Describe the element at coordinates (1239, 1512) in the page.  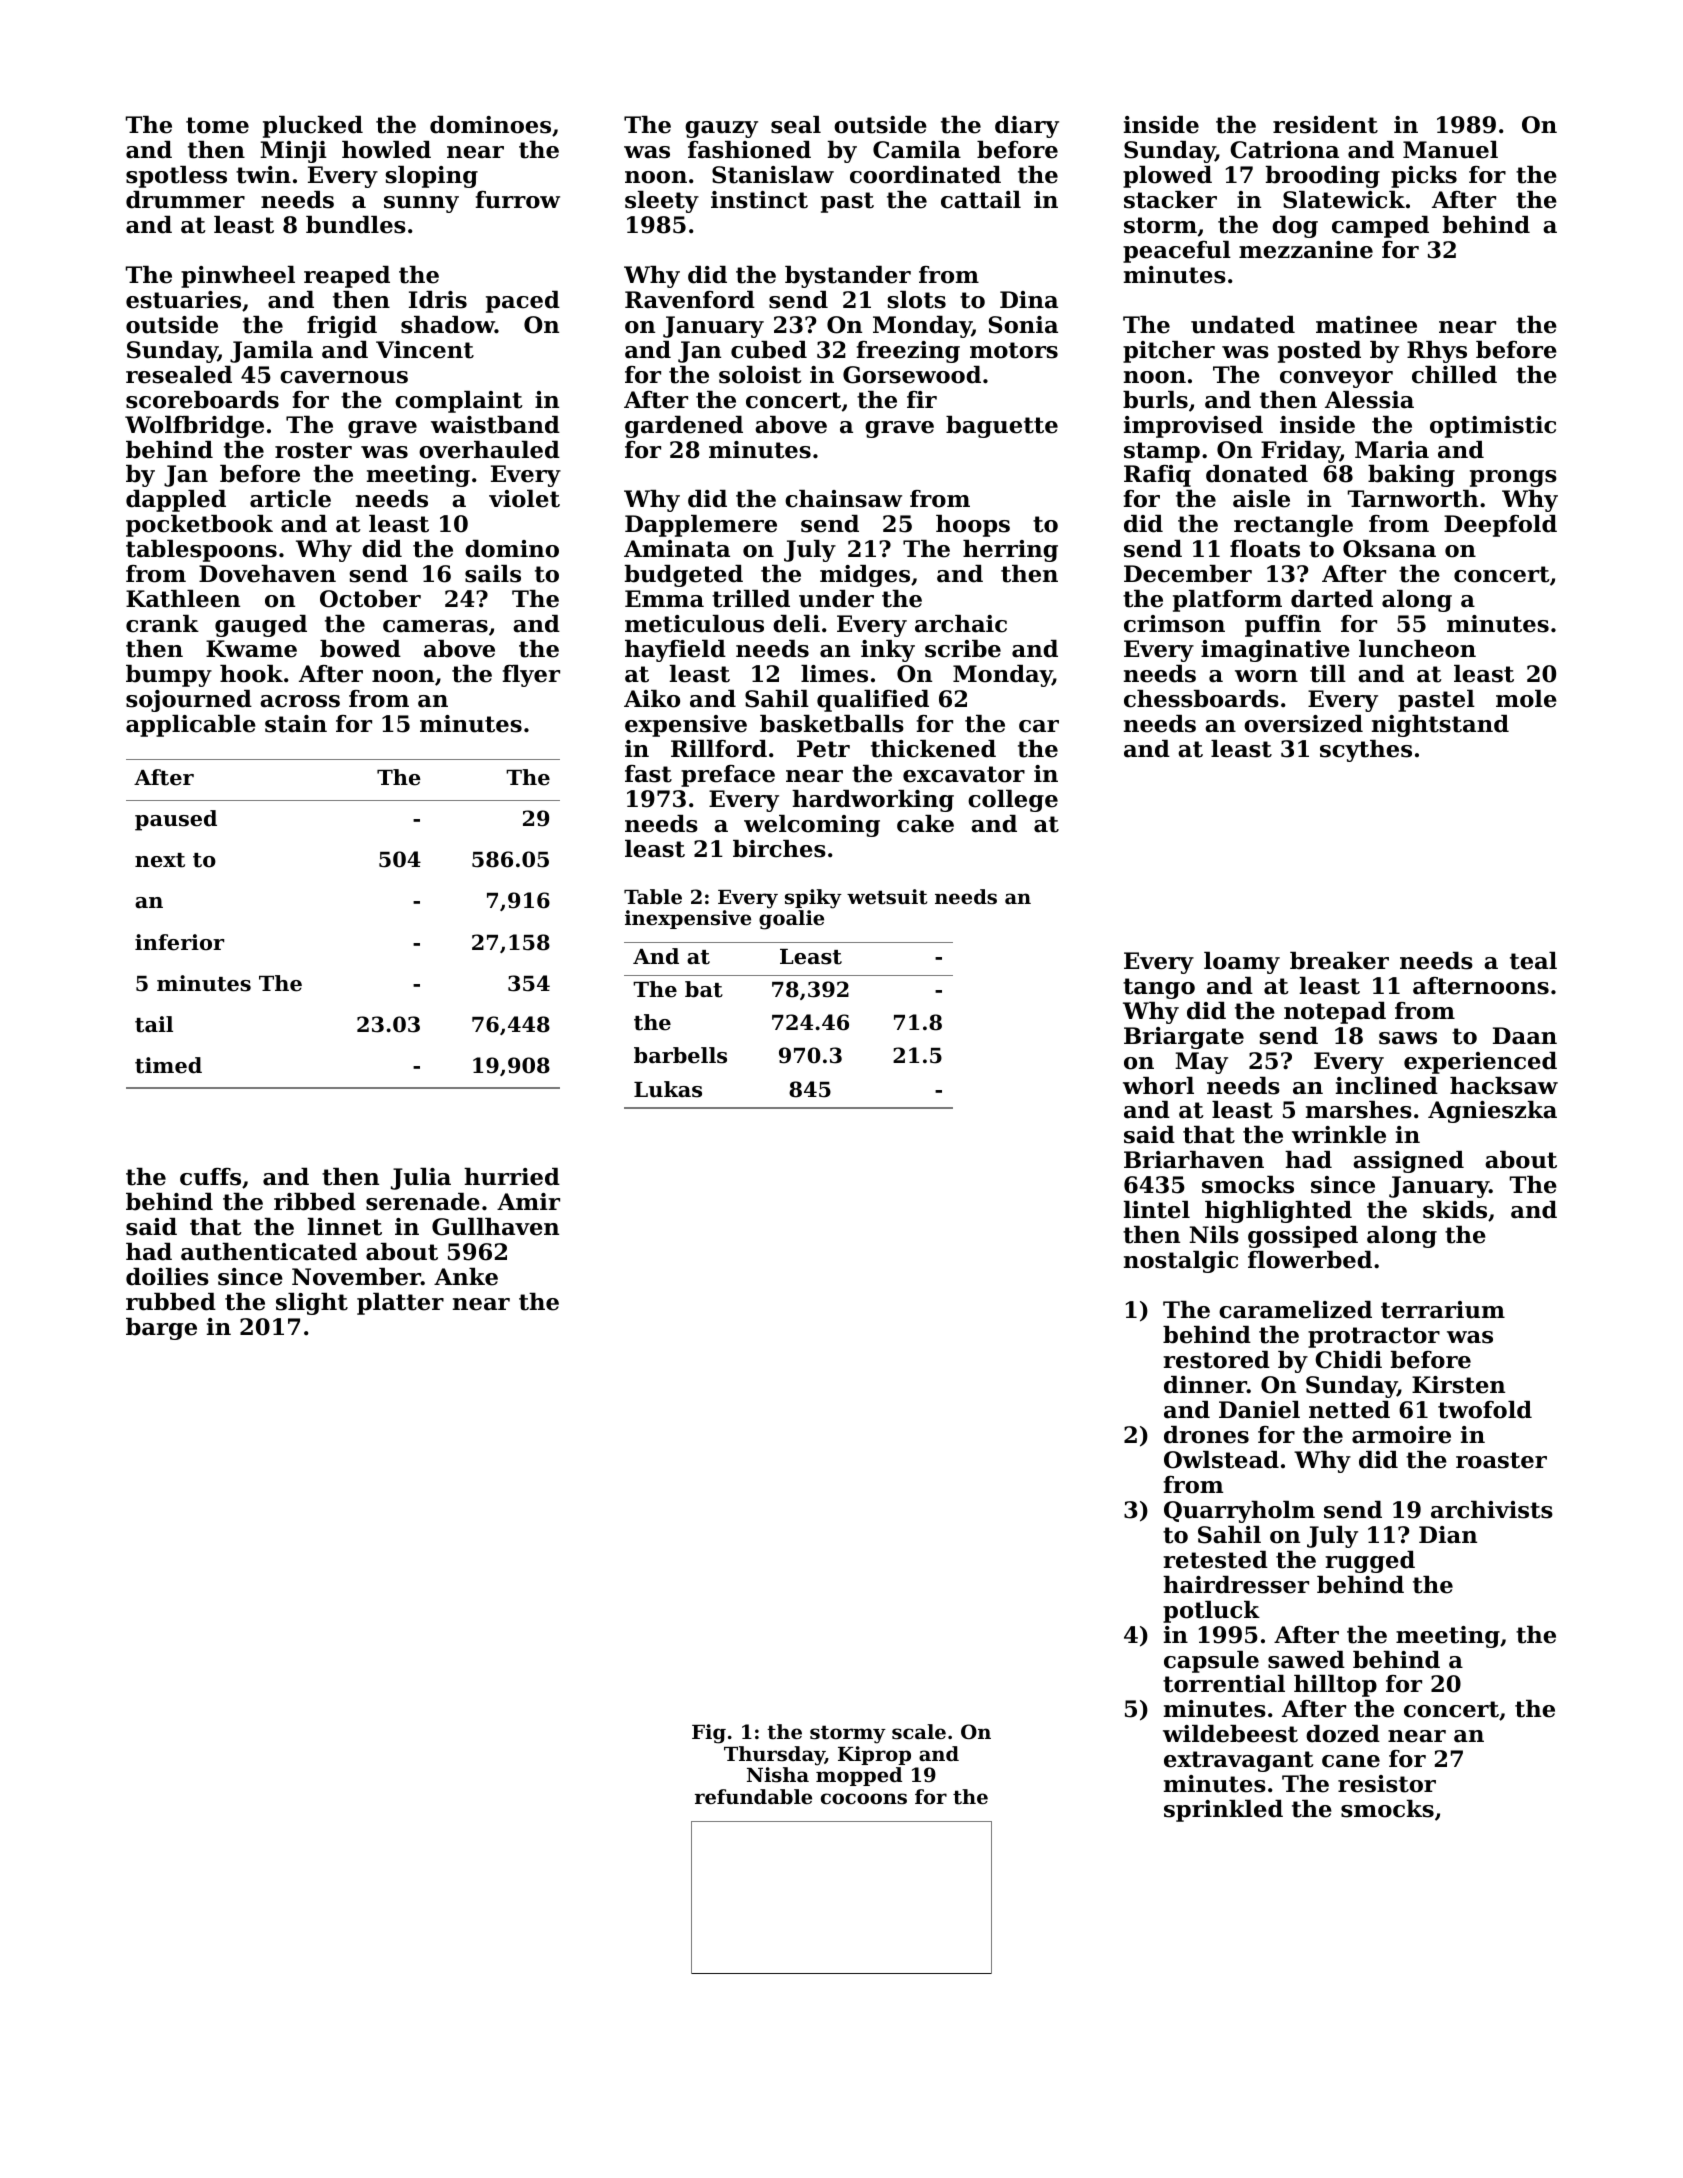
I see `Quarryholm` at that location.
